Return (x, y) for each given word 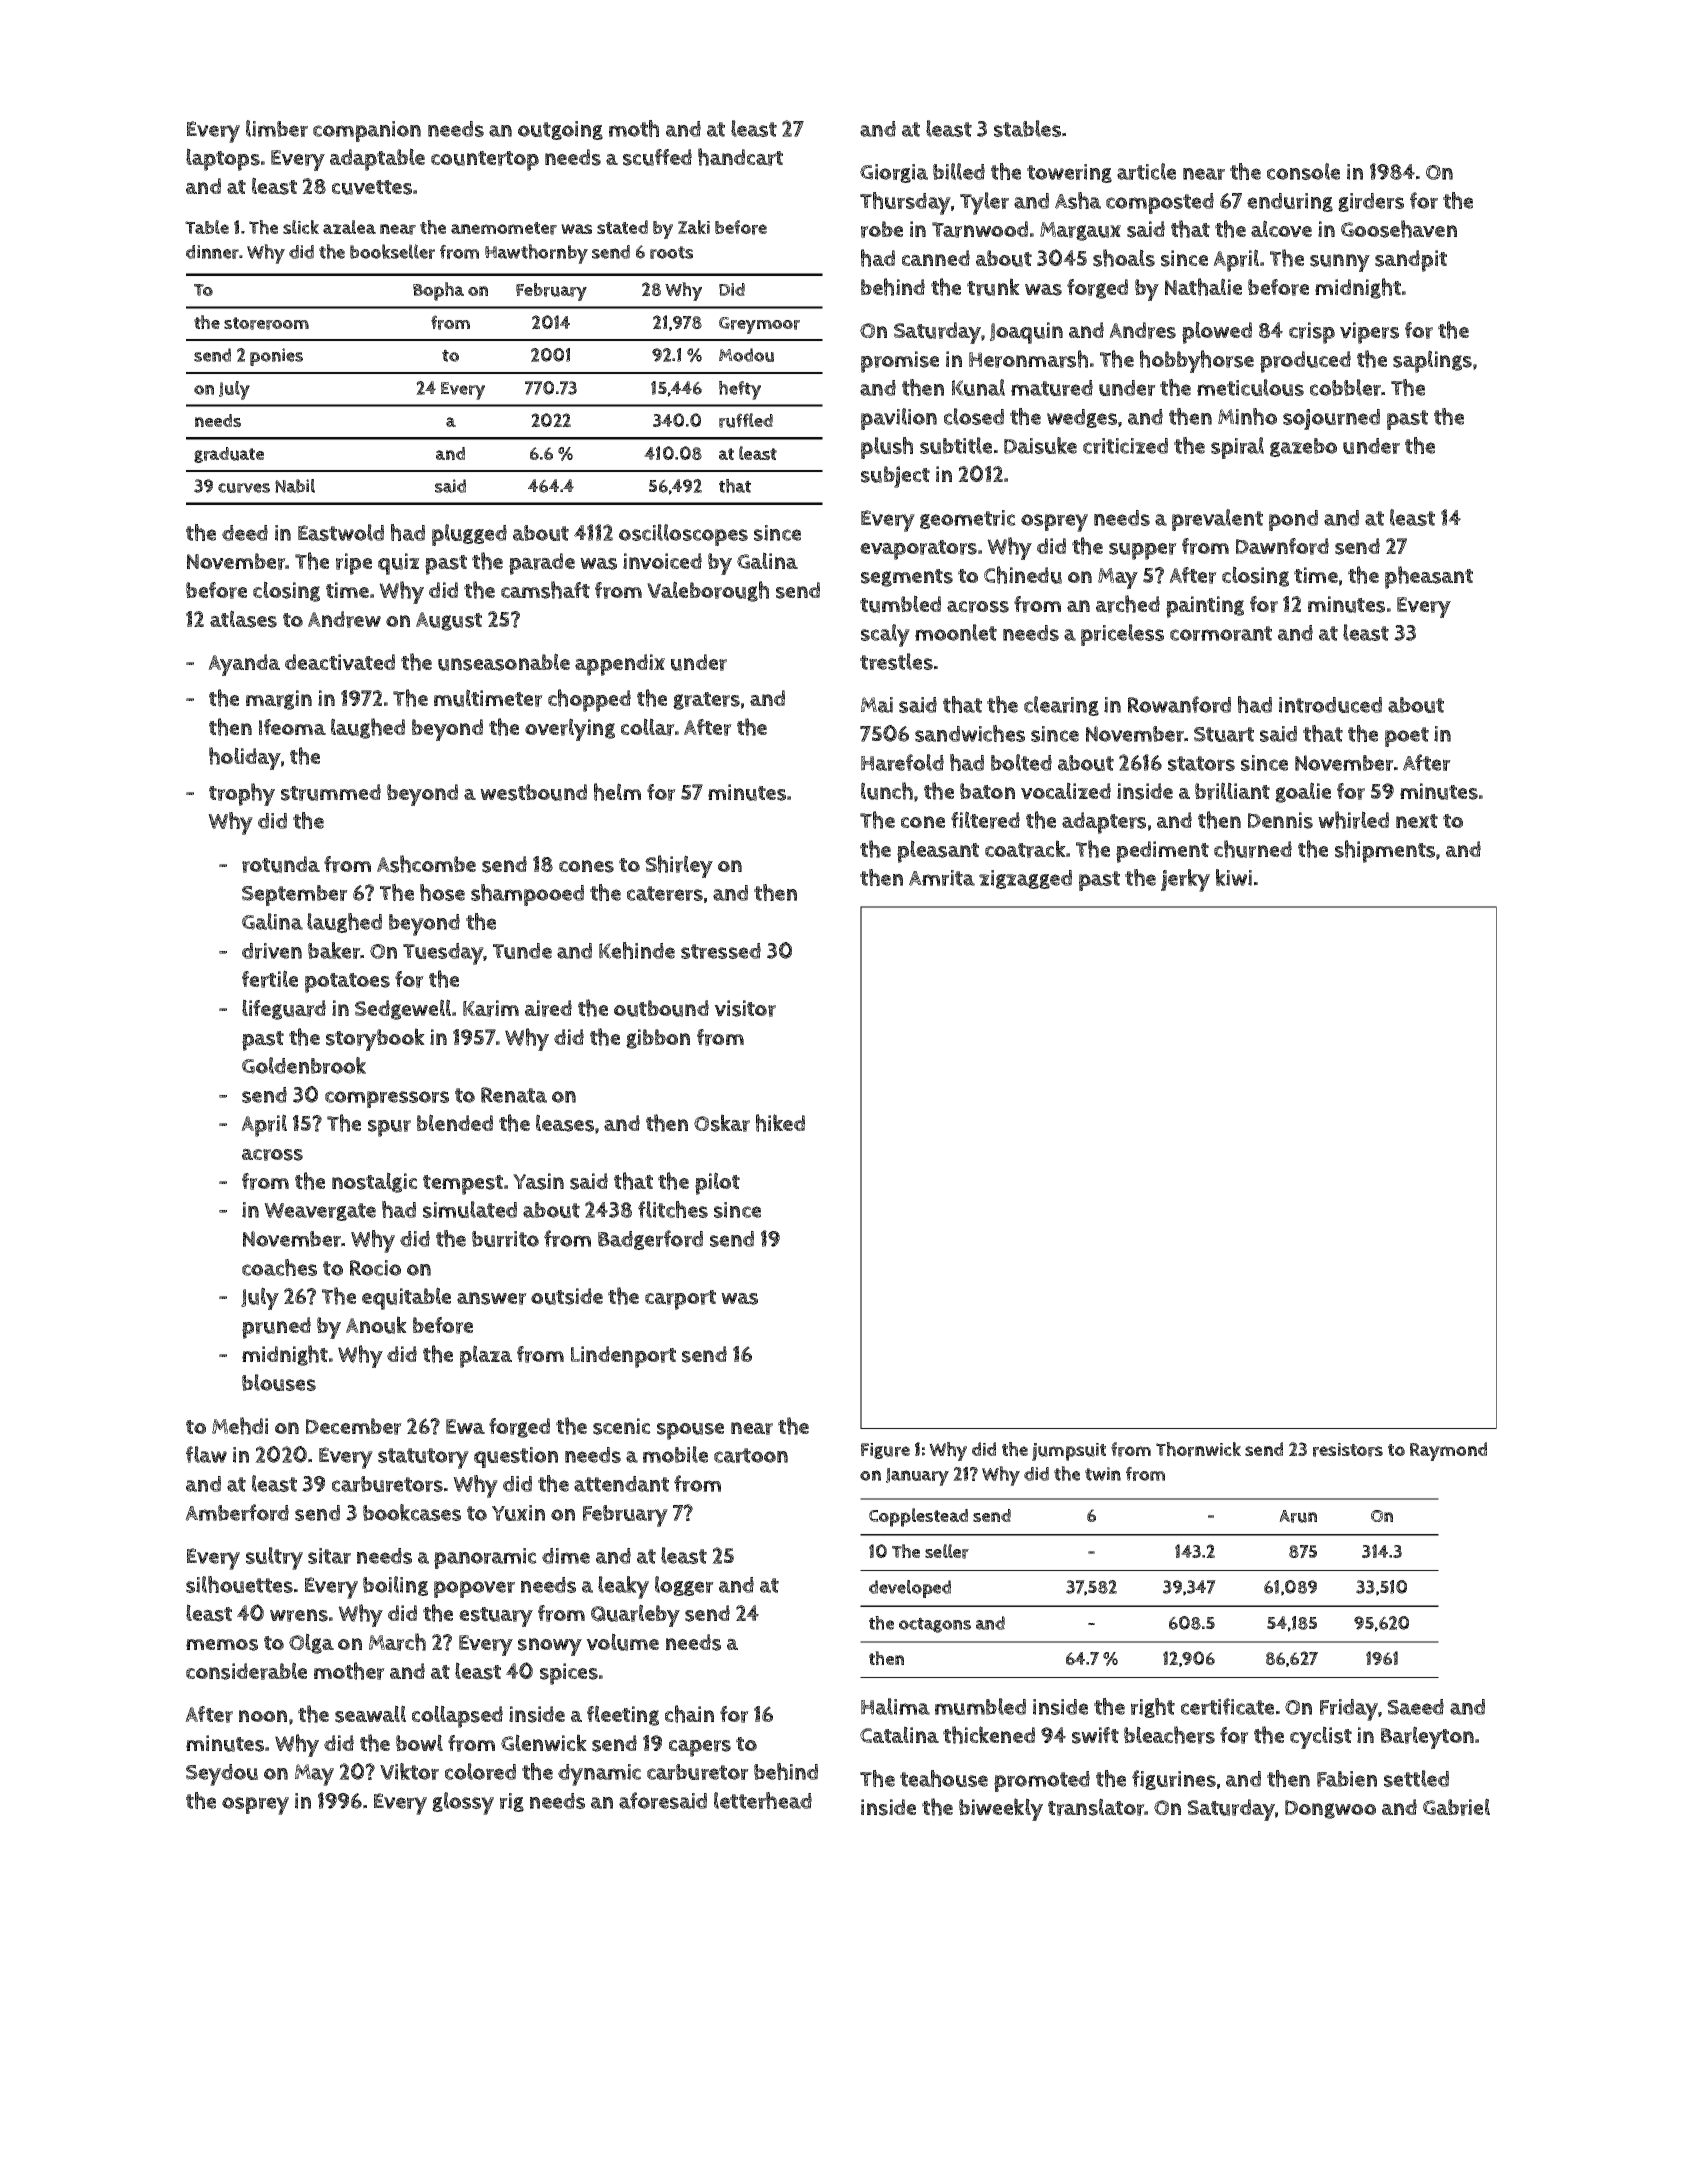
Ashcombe (426, 864)
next (1417, 821)
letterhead (763, 1800)
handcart (740, 157)
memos (222, 1645)
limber (277, 128)
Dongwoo (1330, 1809)
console (1303, 171)
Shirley (679, 866)
